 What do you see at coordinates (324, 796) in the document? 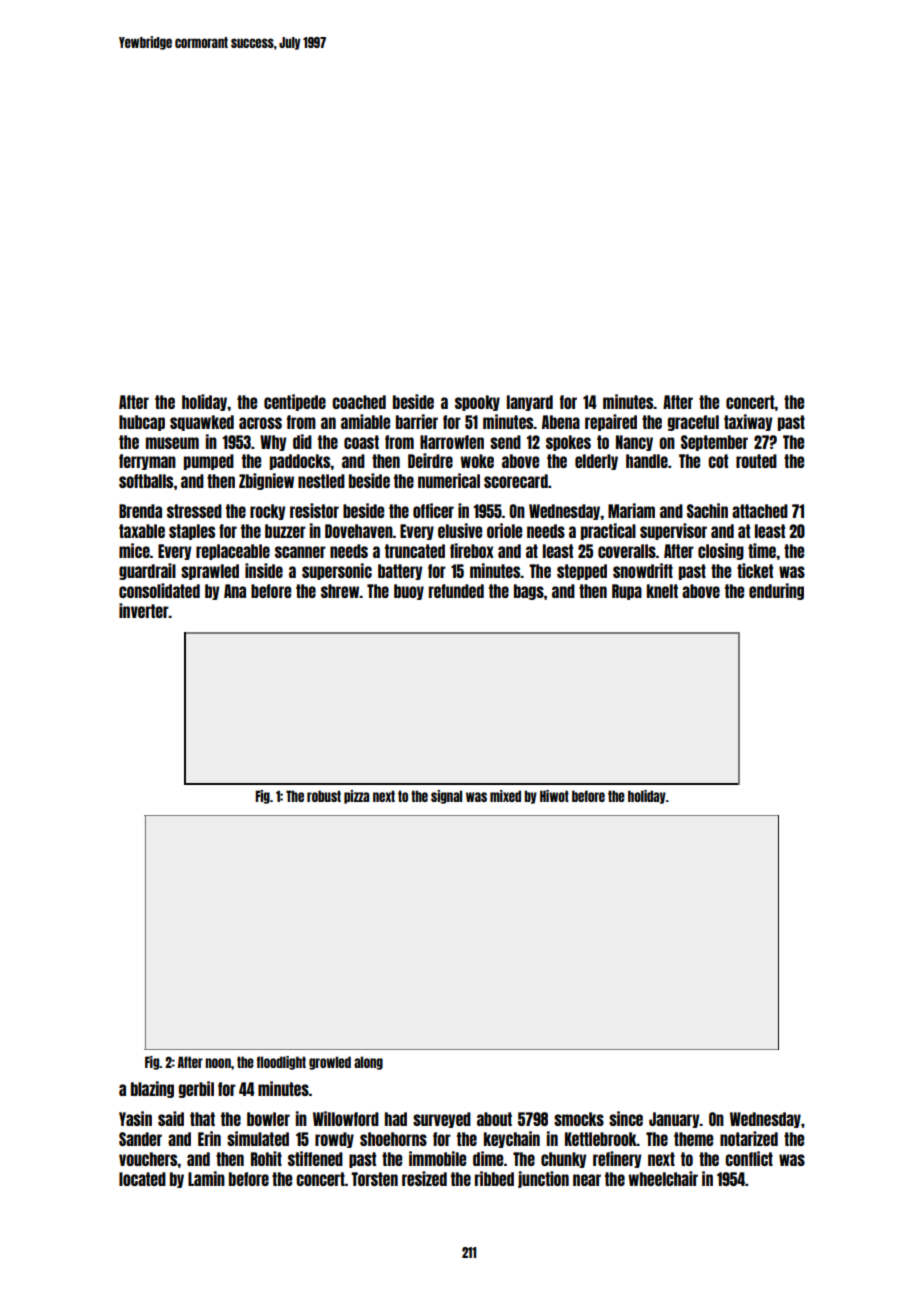
I see `robust` at bounding box center [324, 796].
